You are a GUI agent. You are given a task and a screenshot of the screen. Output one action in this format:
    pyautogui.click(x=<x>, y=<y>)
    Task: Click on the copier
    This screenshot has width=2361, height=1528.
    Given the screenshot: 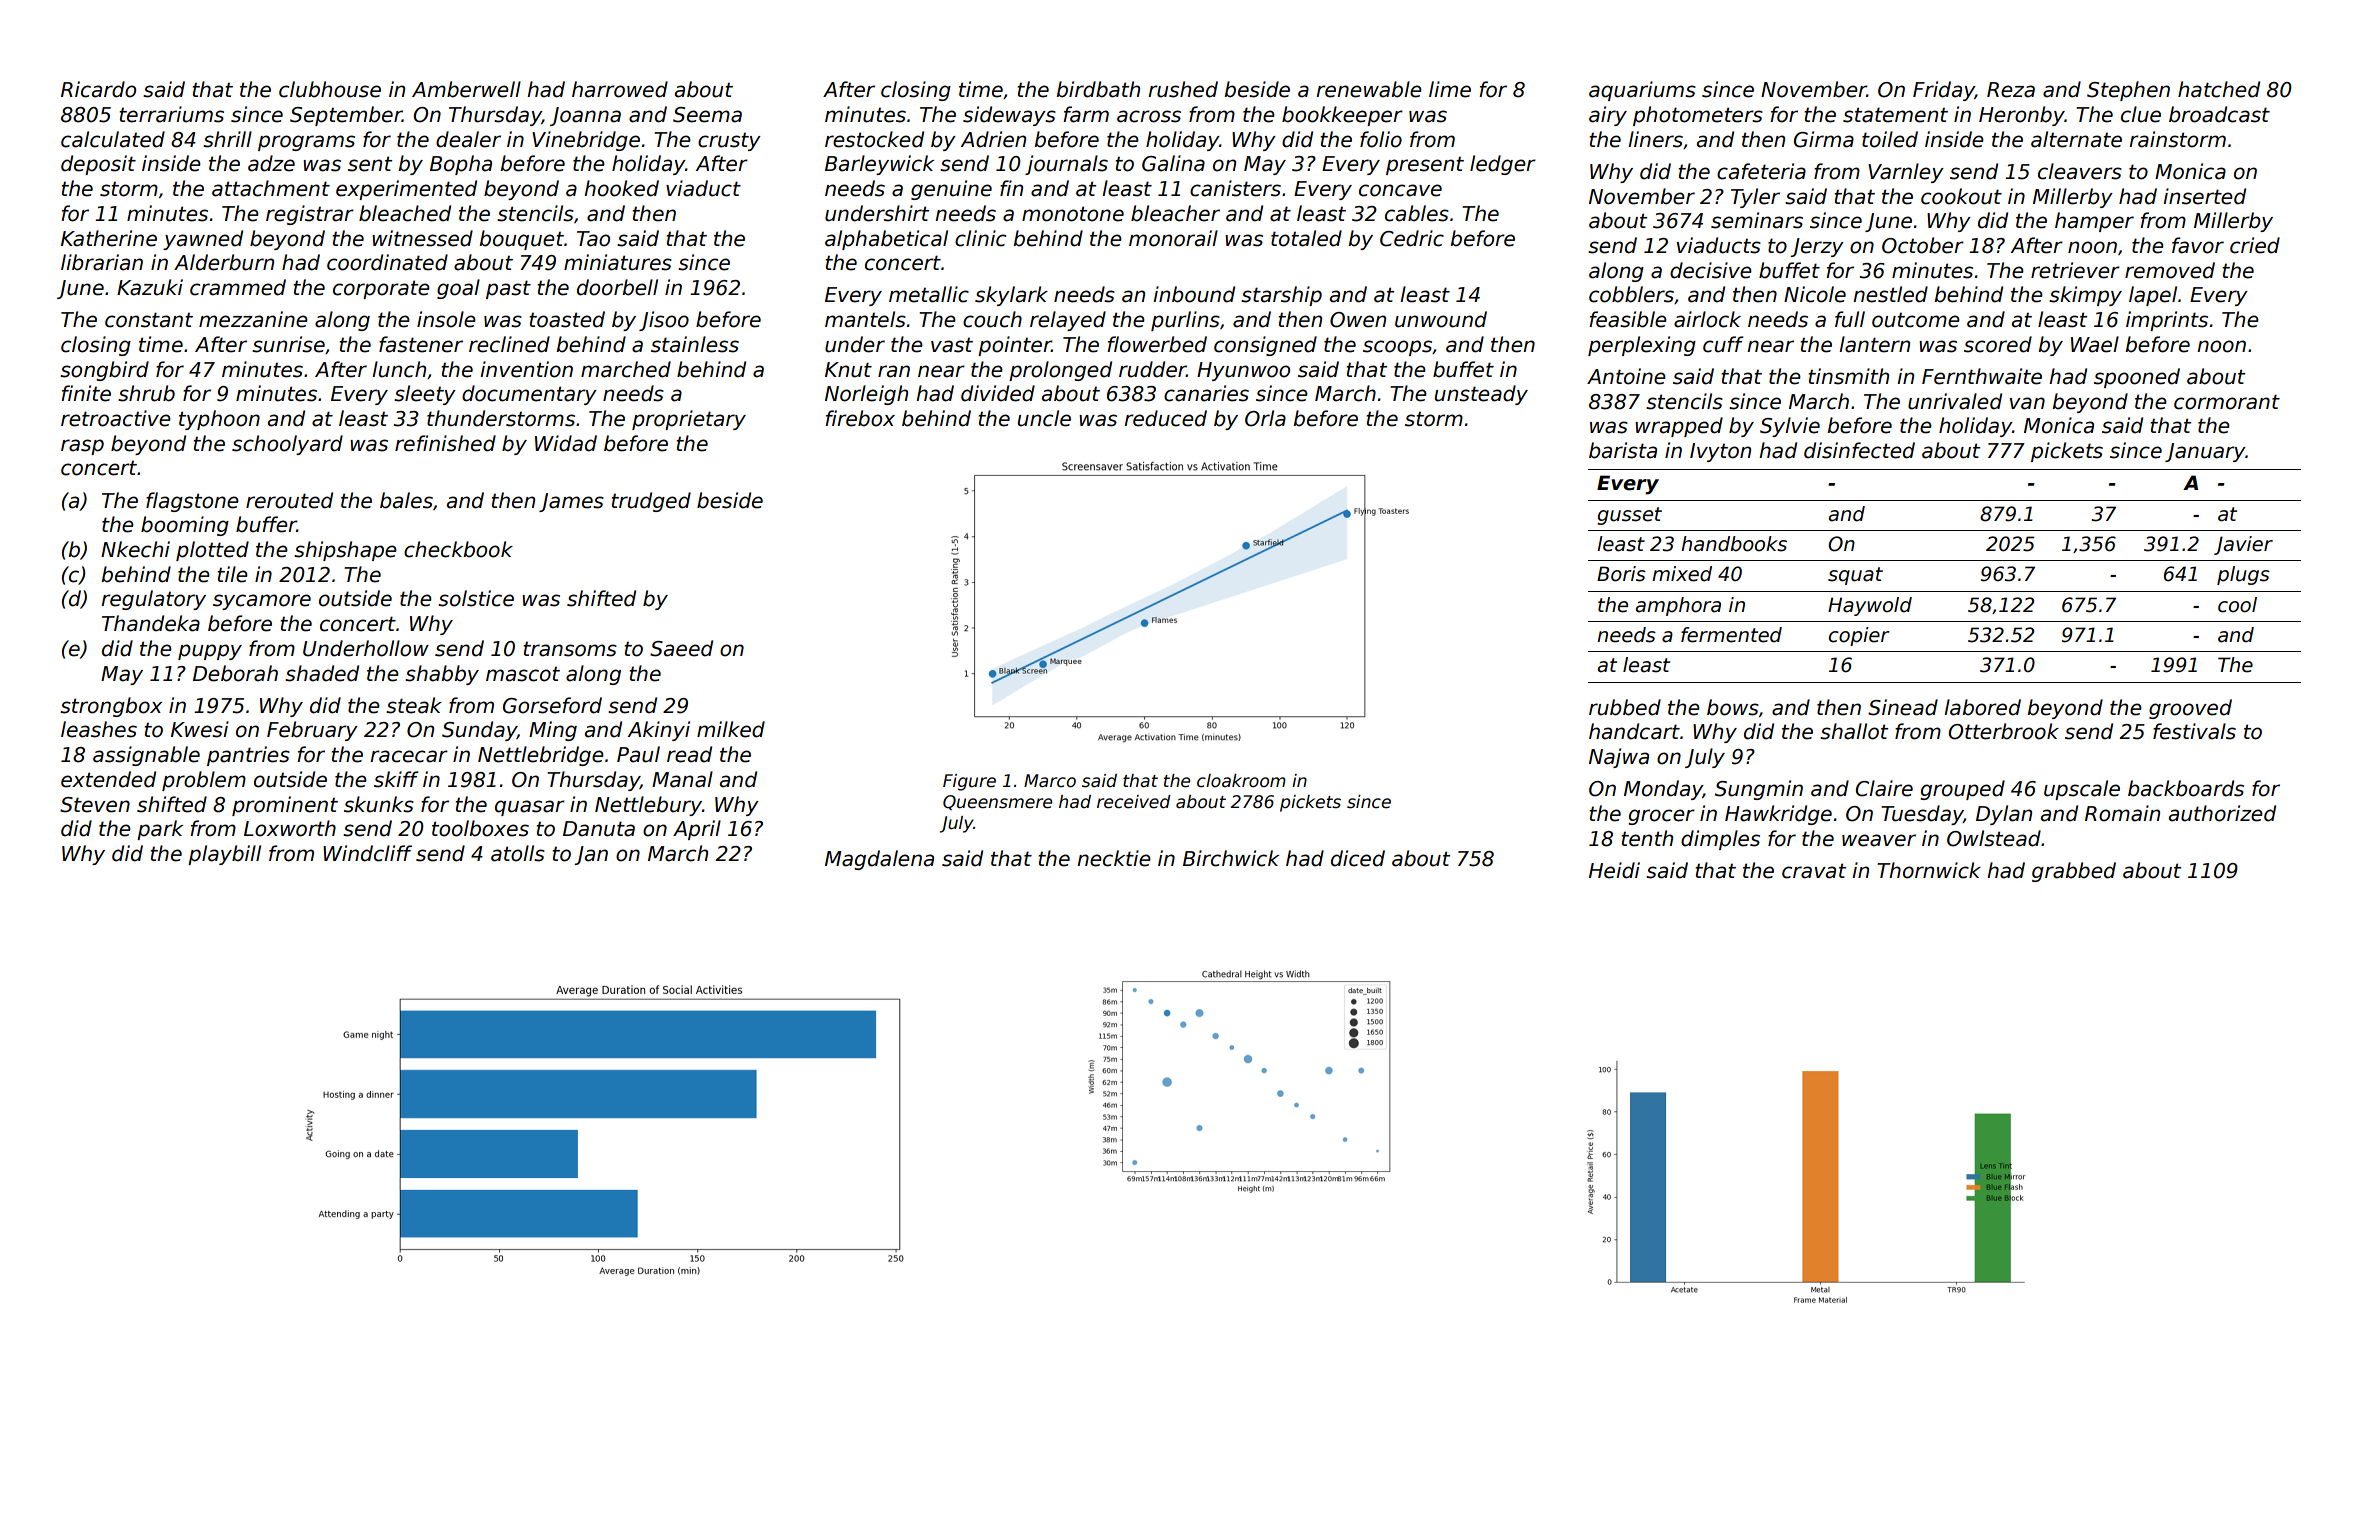 What is the action you would take?
    pyautogui.click(x=1859, y=636)
